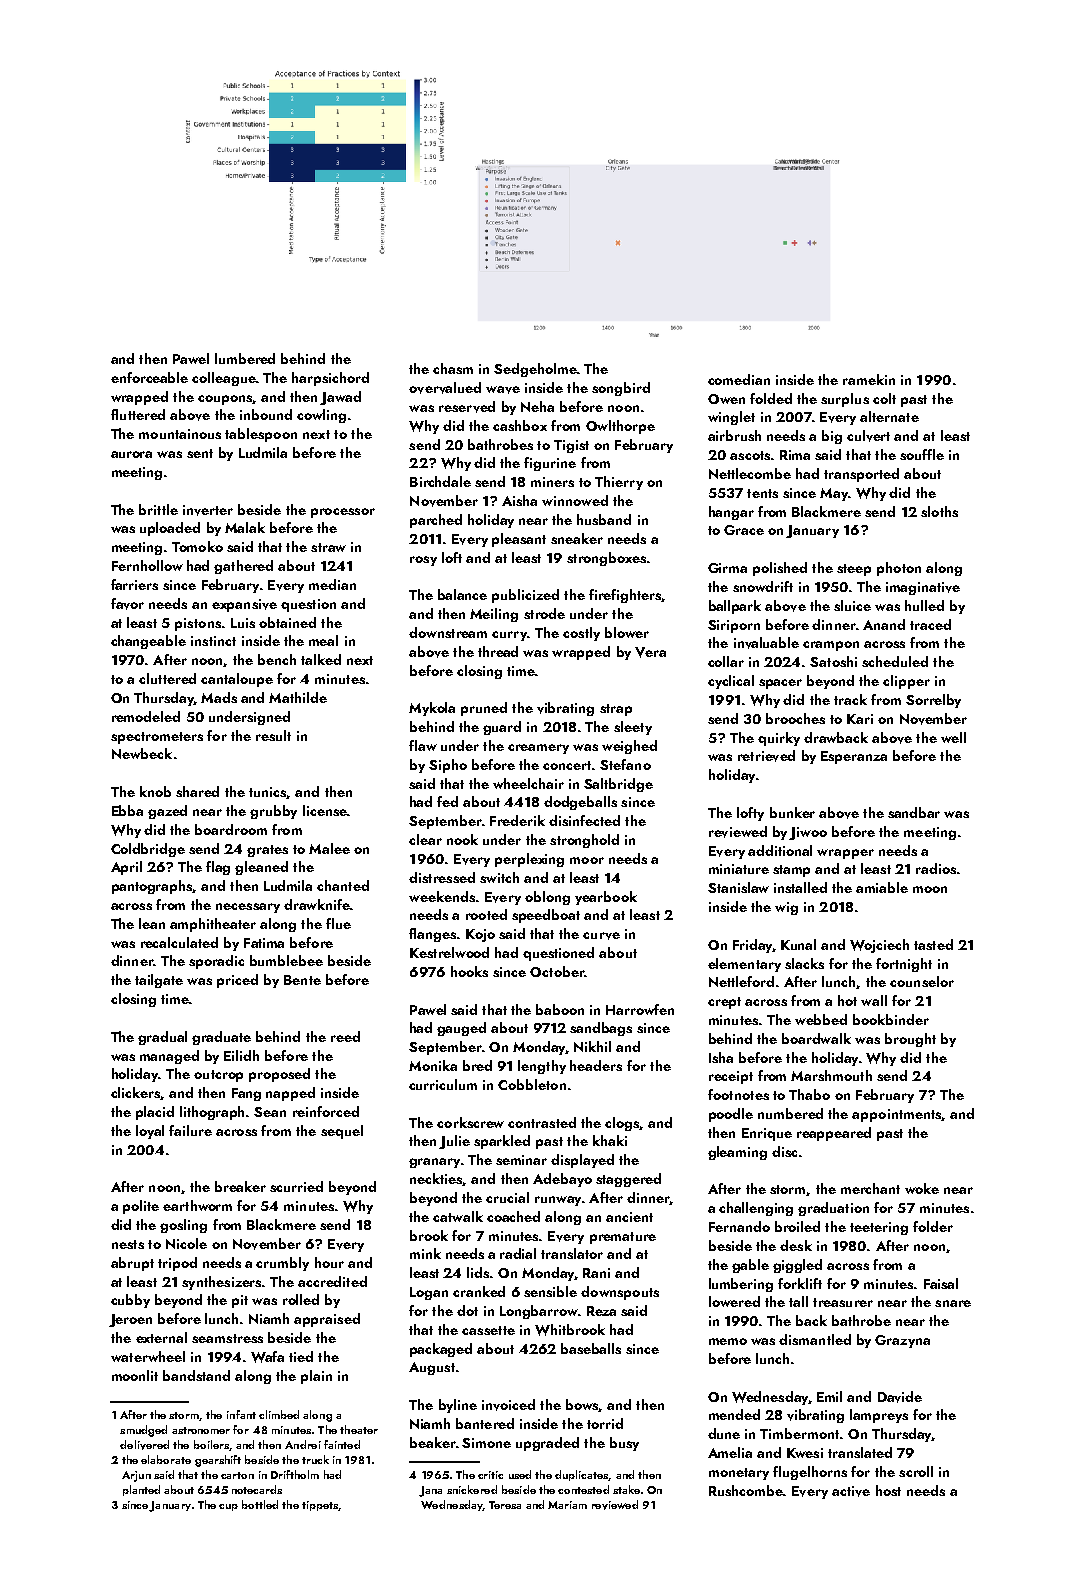  I want to click on slacks, so click(804, 963).
